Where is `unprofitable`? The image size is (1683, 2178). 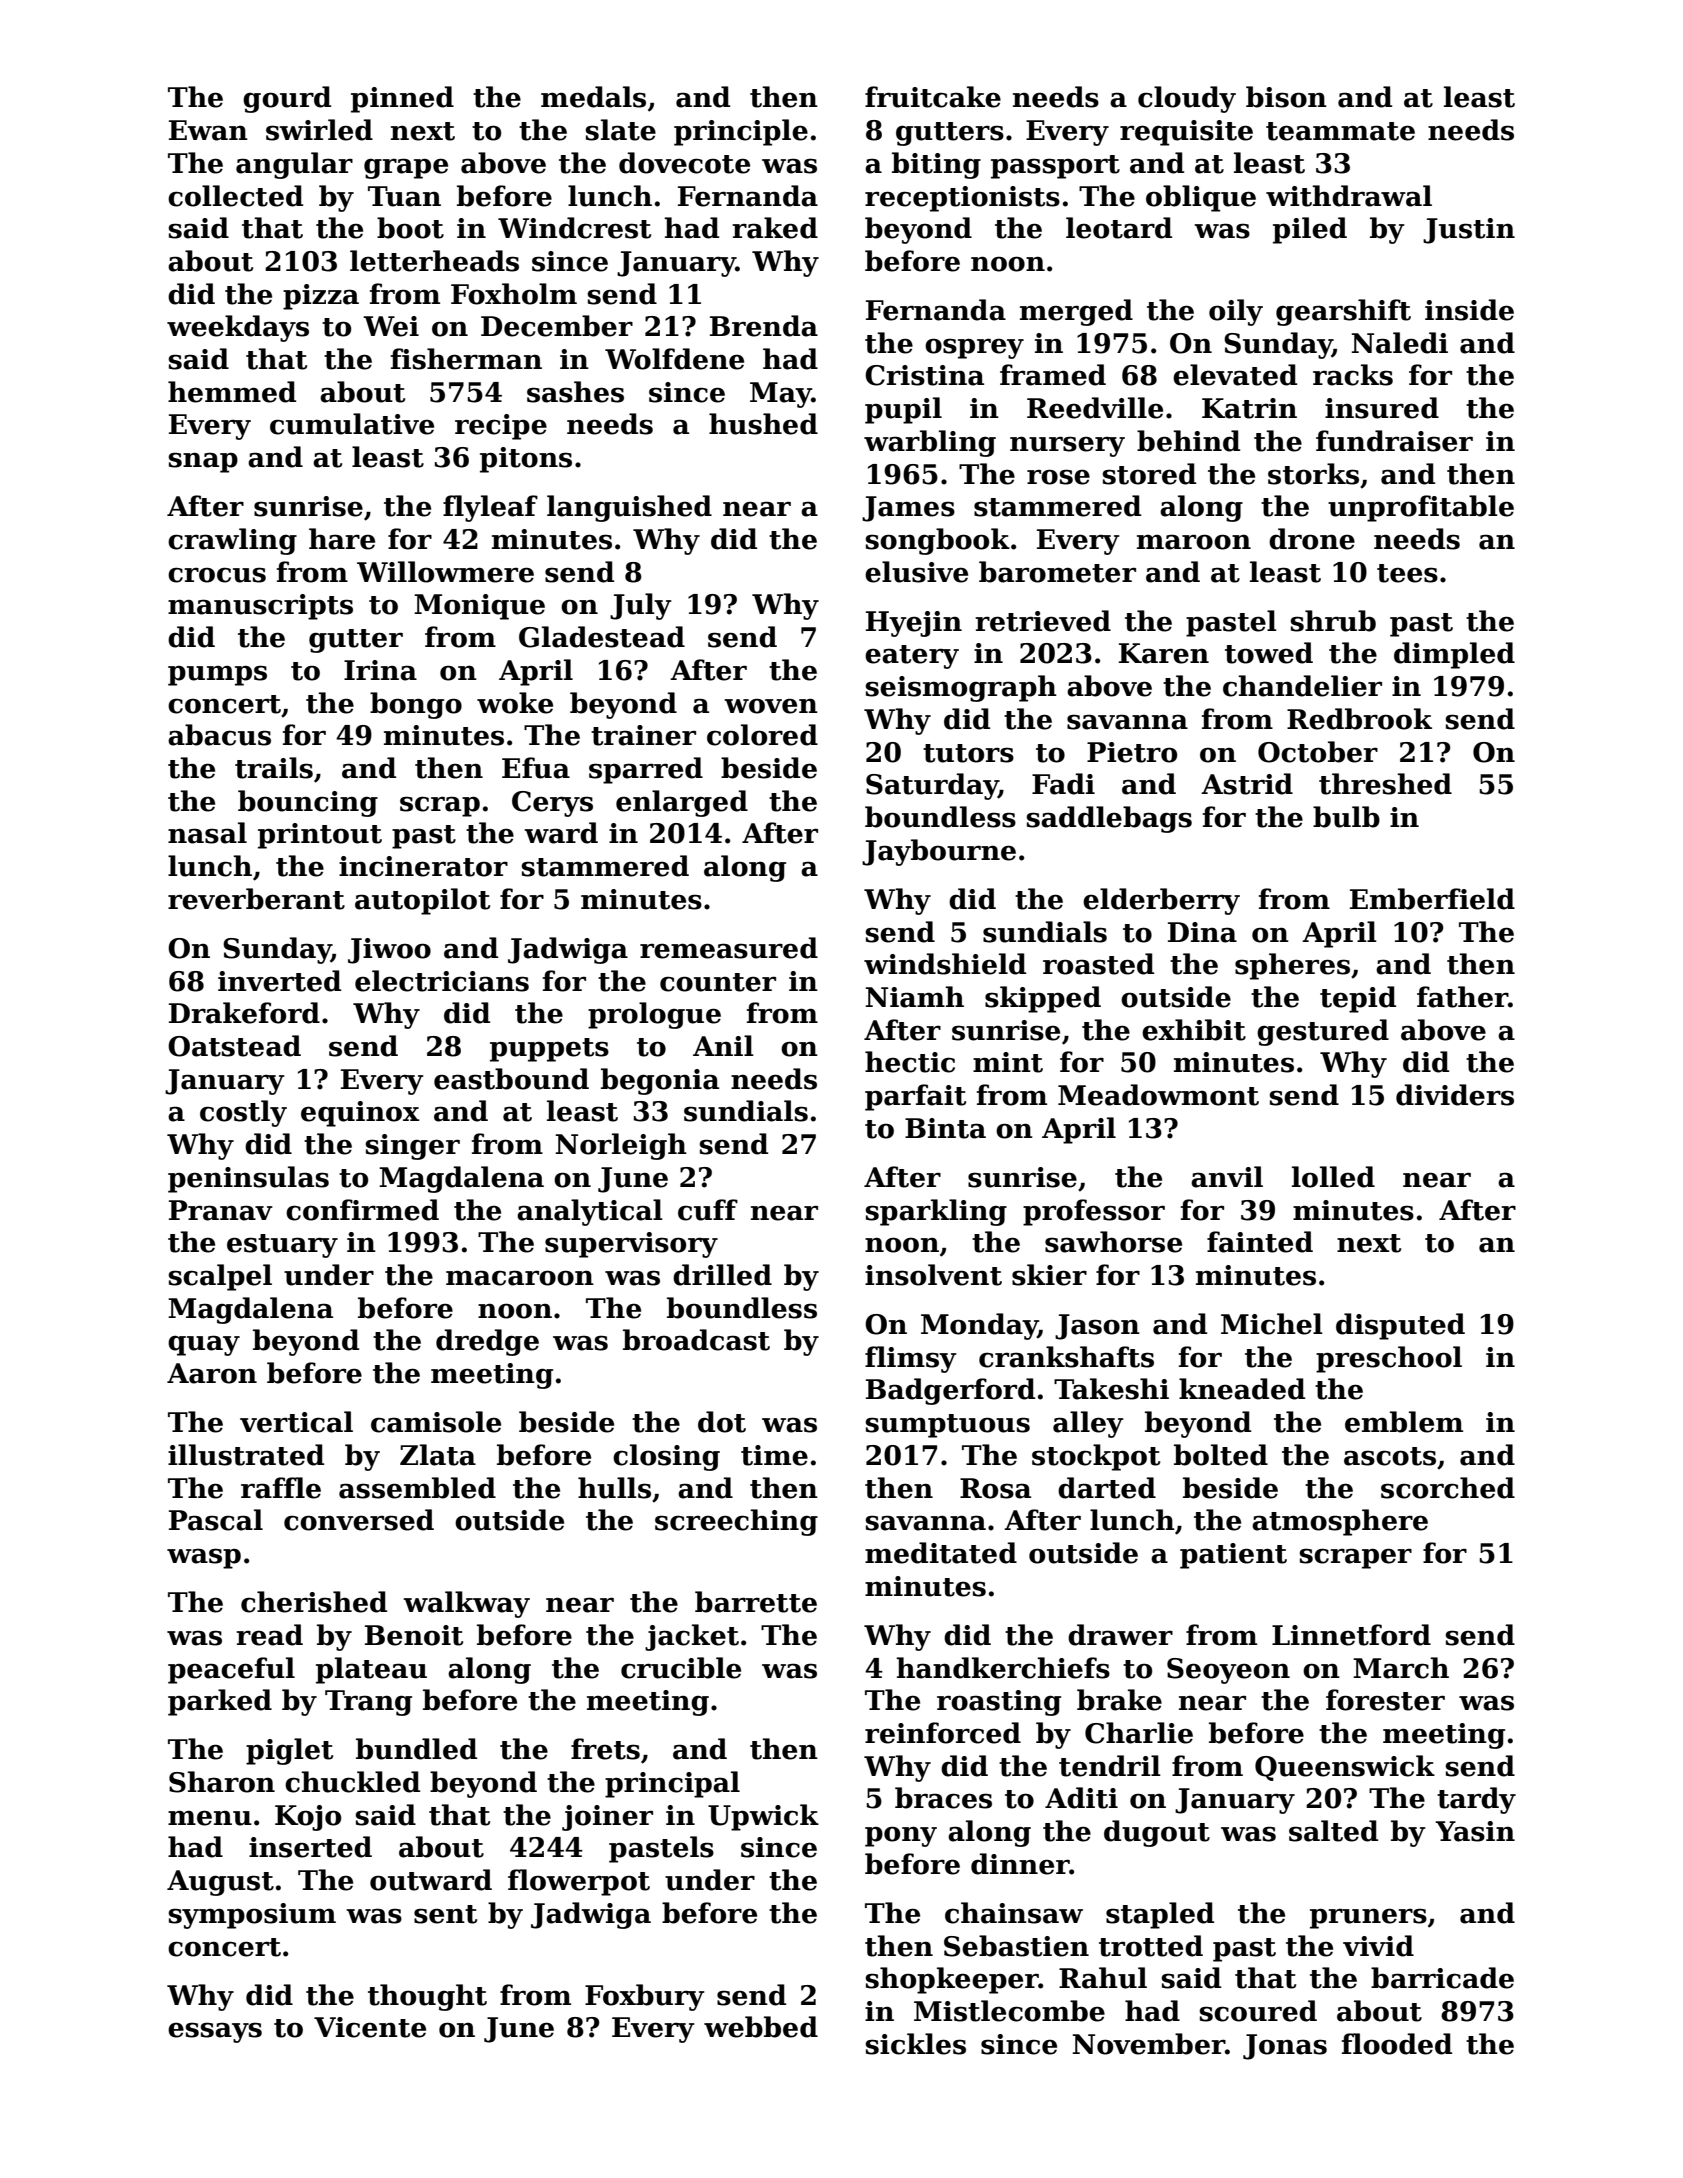
unprofitable is located at coordinates (1421, 508).
